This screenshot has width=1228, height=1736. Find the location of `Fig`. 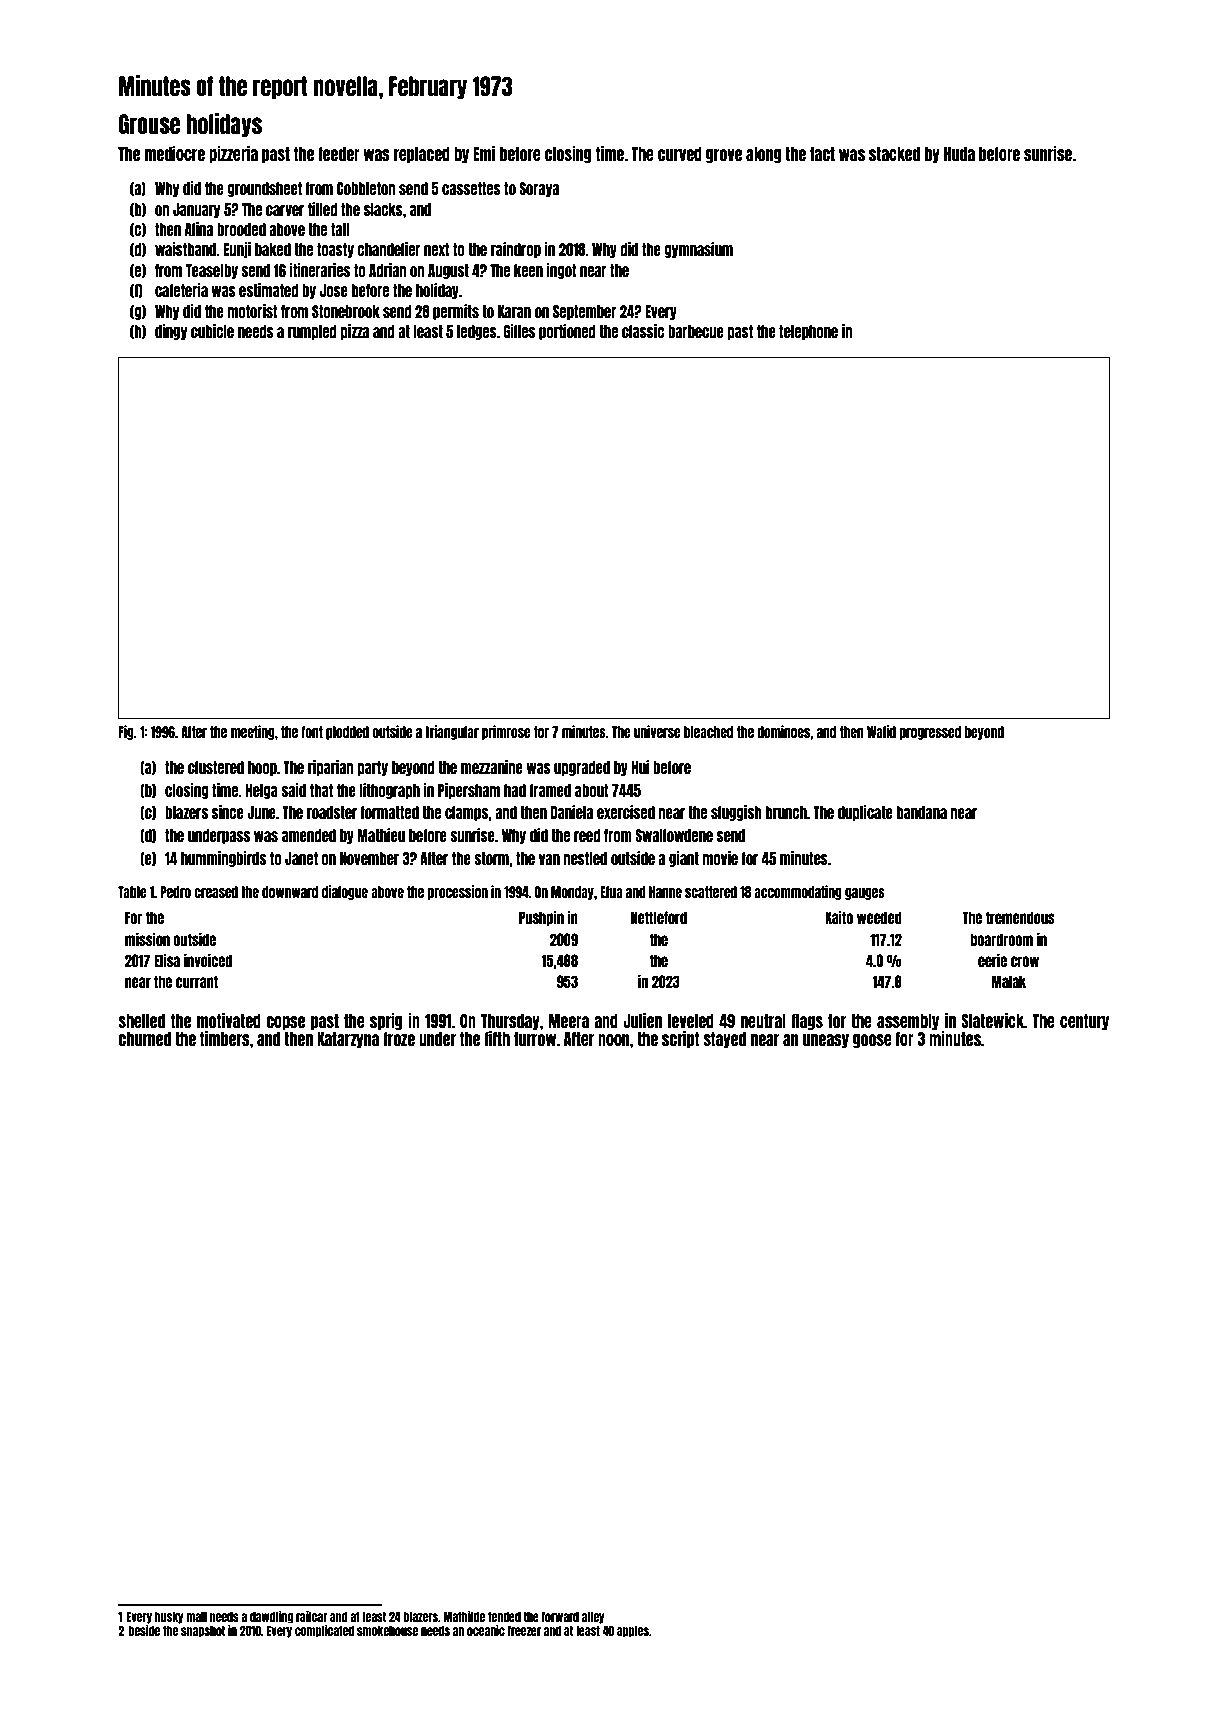

Fig is located at coordinates (126, 732).
